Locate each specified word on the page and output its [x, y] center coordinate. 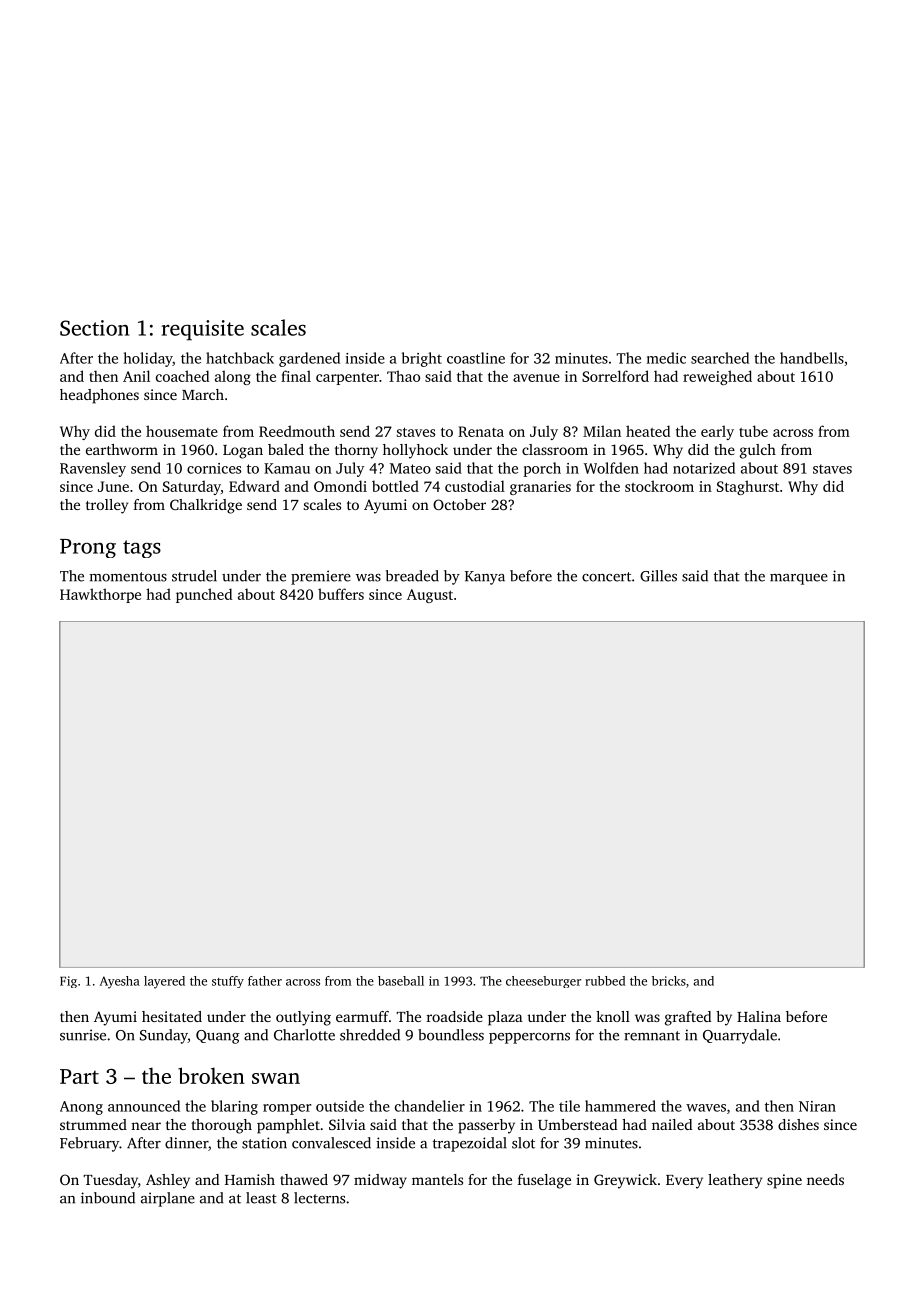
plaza [505, 1018]
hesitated [172, 1016]
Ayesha [120, 982]
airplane [168, 1199]
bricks [669, 981]
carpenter [347, 379]
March [203, 394]
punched [204, 595]
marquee [799, 579]
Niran [817, 1106]
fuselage [544, 1181]
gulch [758, 451]
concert [606, 577]
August [430, 596]
